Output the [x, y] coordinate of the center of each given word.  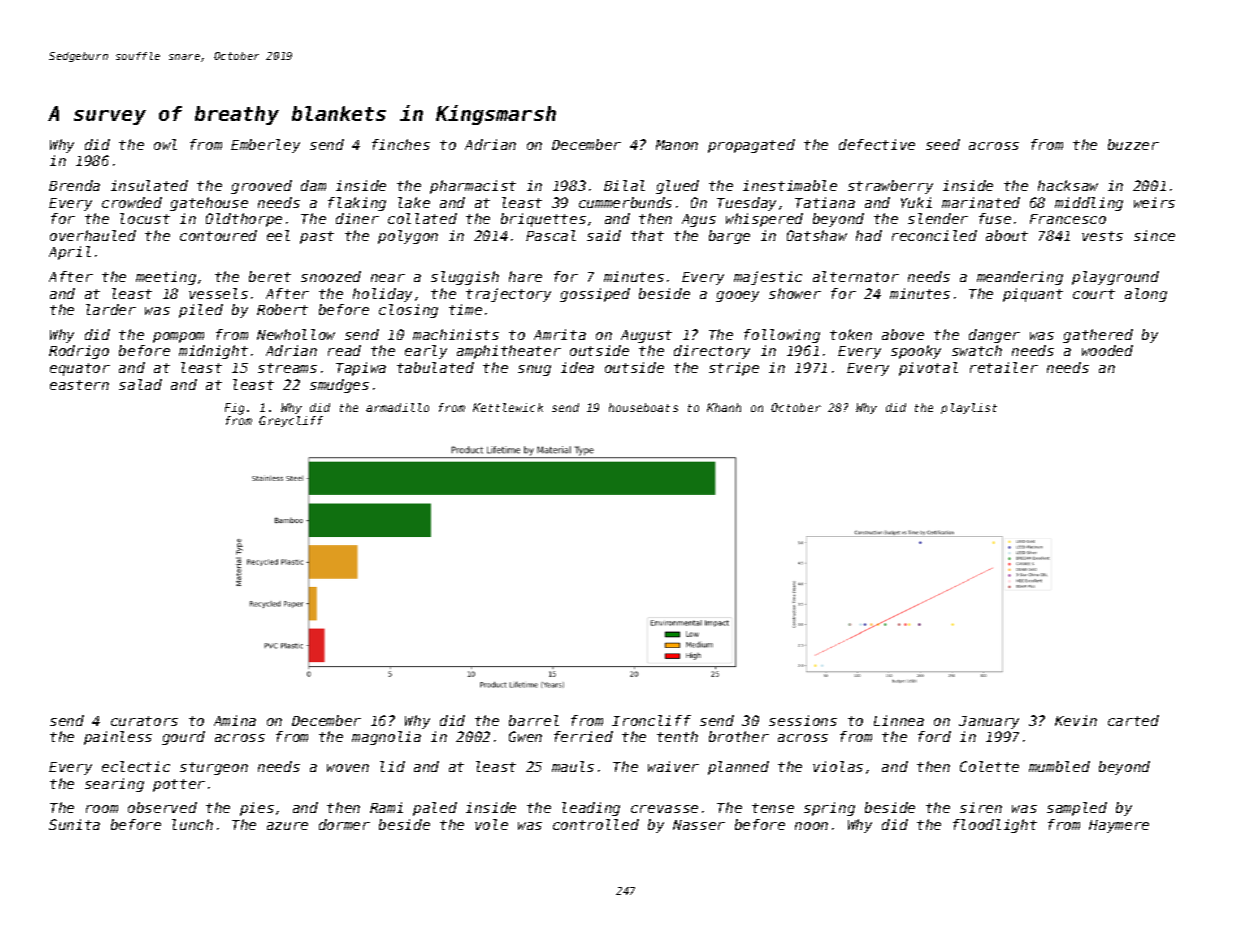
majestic [768, 278]
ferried [583, 736]
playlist [969, 408]
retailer [1004, 367]
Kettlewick [508, 407]
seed [943, 144]
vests [1102, 236]
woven [348, 768]
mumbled [1059, 766]
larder [111, 309]
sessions [803, 720]
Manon [677, 145]
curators [144, 721]
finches [401, 144]
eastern [79, 385]
